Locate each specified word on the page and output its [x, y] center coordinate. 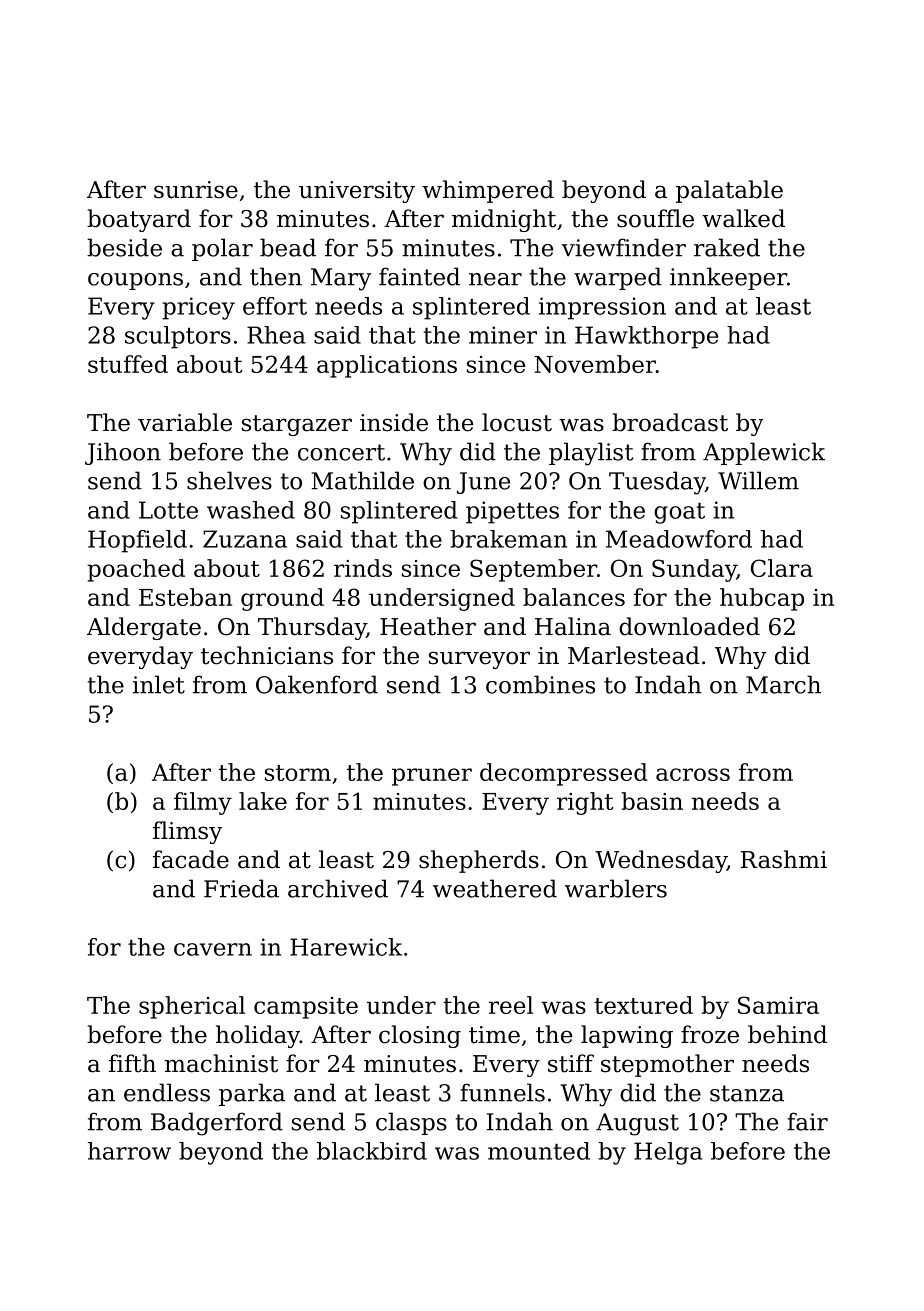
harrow [129, 1151]
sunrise [196, 190]
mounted [539, 1151]
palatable [729, 191]
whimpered [488, 191]
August [637, 1124]
